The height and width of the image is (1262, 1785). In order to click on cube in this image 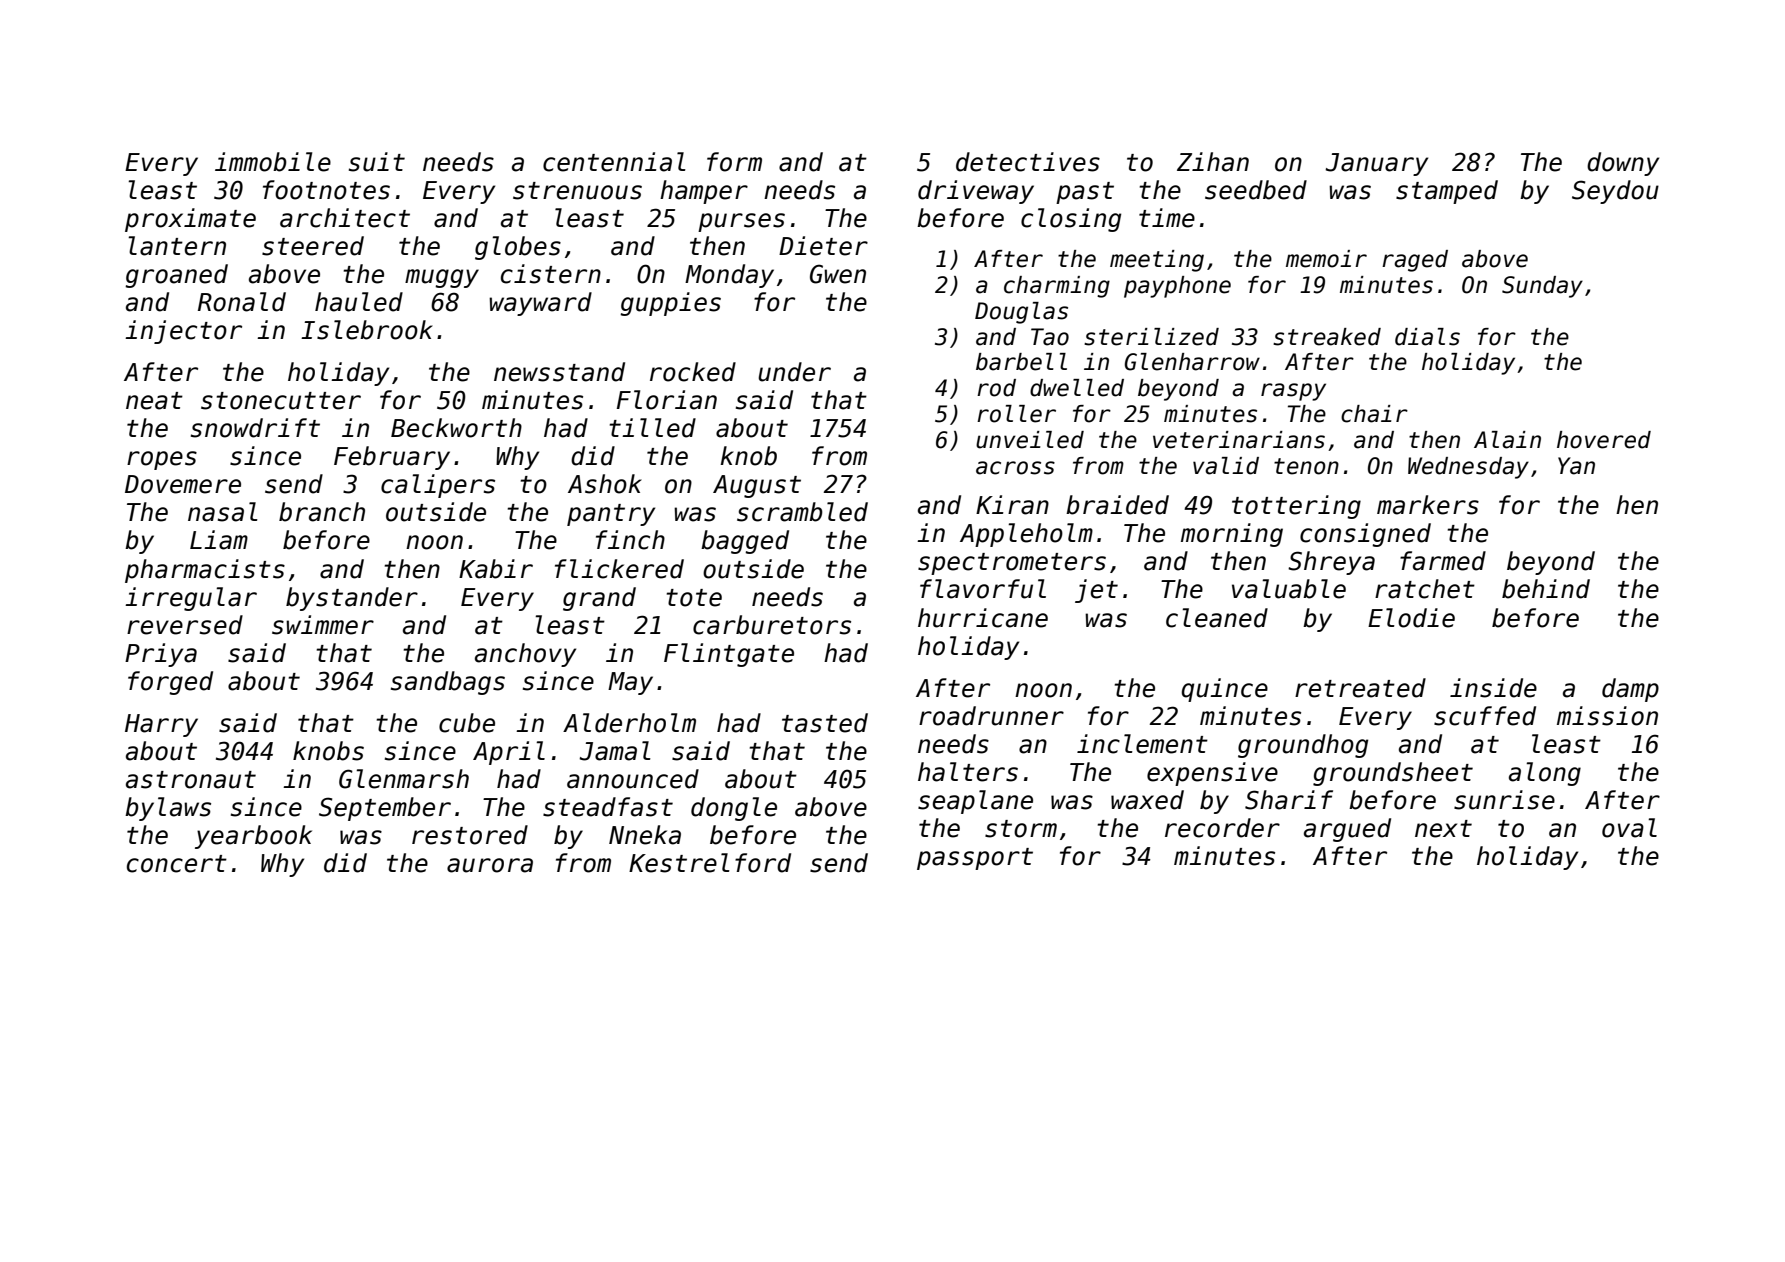, I will do `click(467, 723)`.
